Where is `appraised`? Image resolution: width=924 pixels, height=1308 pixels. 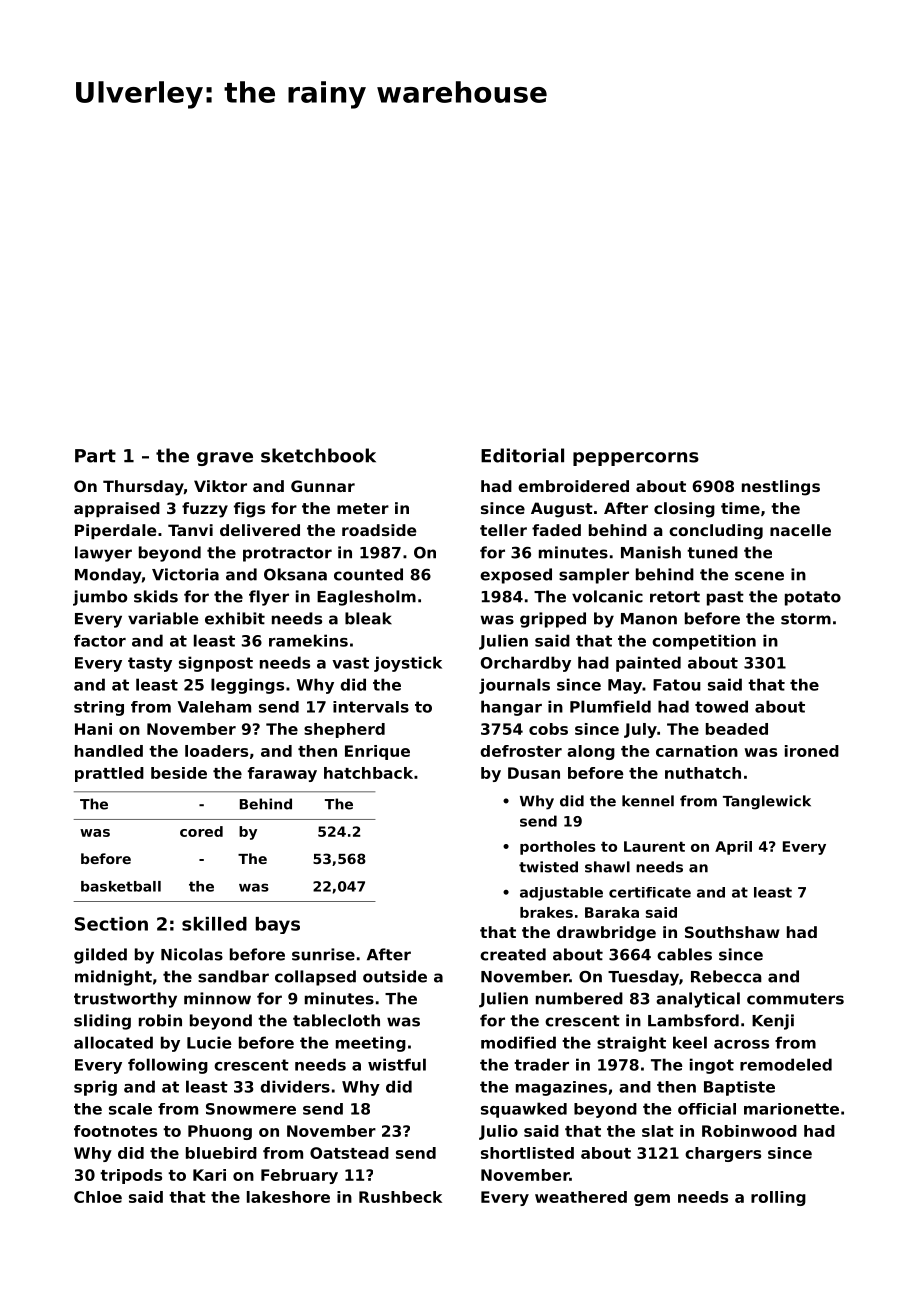
appraised is located at coordinates (117, 509).
